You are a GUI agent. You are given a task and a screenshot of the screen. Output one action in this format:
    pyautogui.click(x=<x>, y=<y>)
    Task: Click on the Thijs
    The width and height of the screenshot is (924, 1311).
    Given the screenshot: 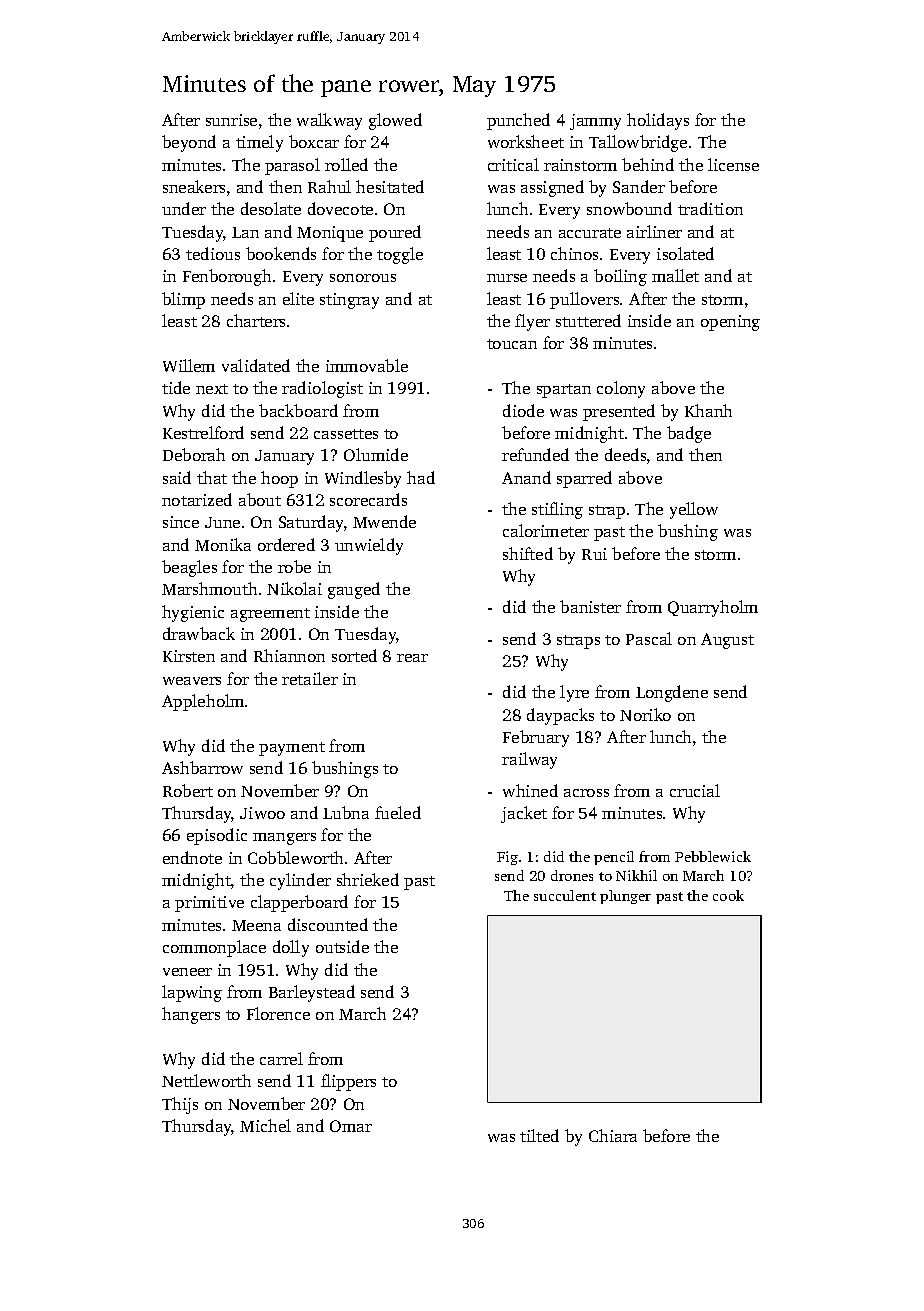 What is the action you would take?
    pyautogui.click(x=180, y=1105)
